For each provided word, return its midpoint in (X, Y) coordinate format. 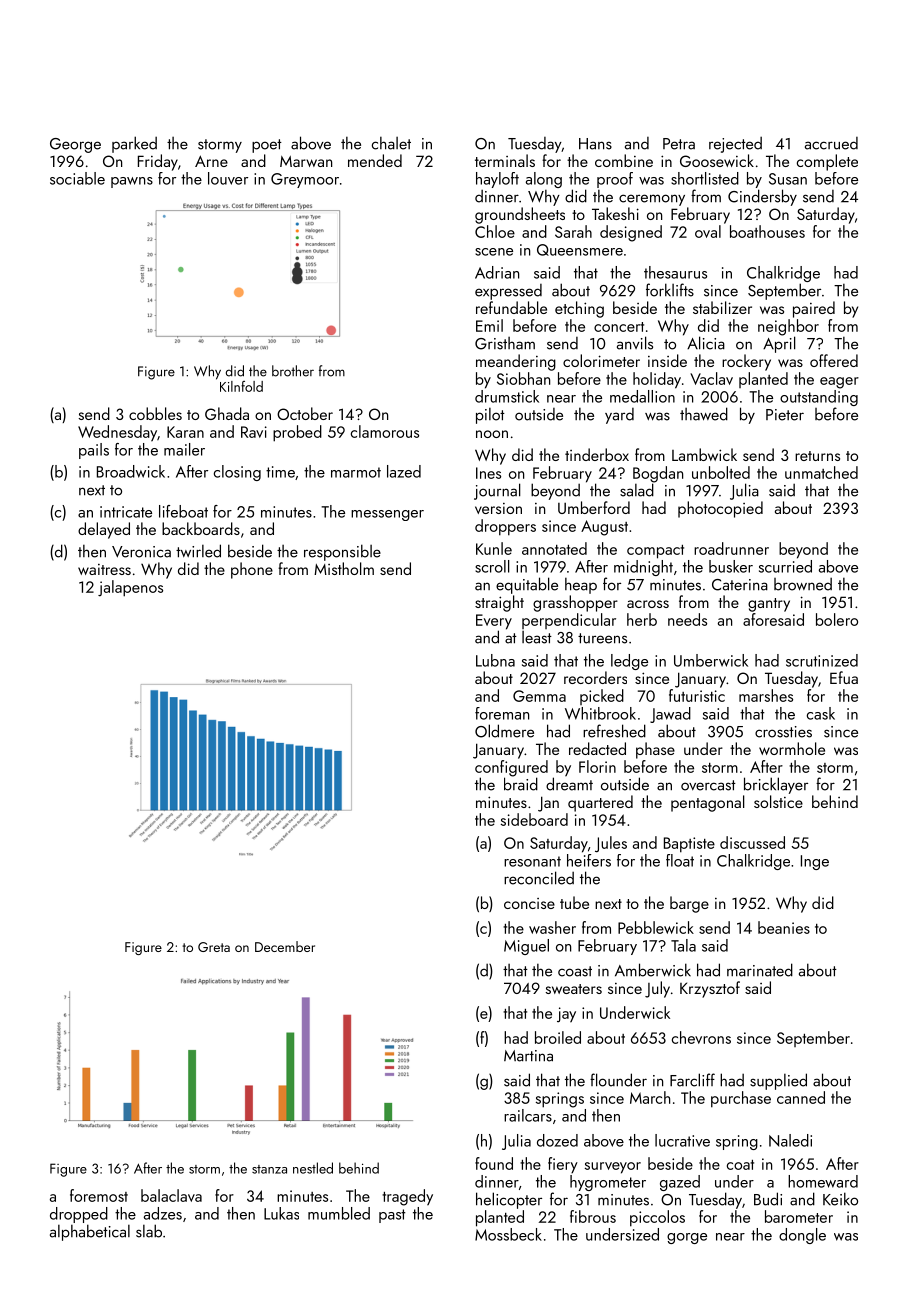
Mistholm (344, 568)
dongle (802, 1236)
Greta (214, 947)
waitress (104, 569)
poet (267, 146)
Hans (595, 144)
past (392, 1216)
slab (149, 1231)
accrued (831, 143)
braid (521, 784)
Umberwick (711, 660)
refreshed (614, 731)
